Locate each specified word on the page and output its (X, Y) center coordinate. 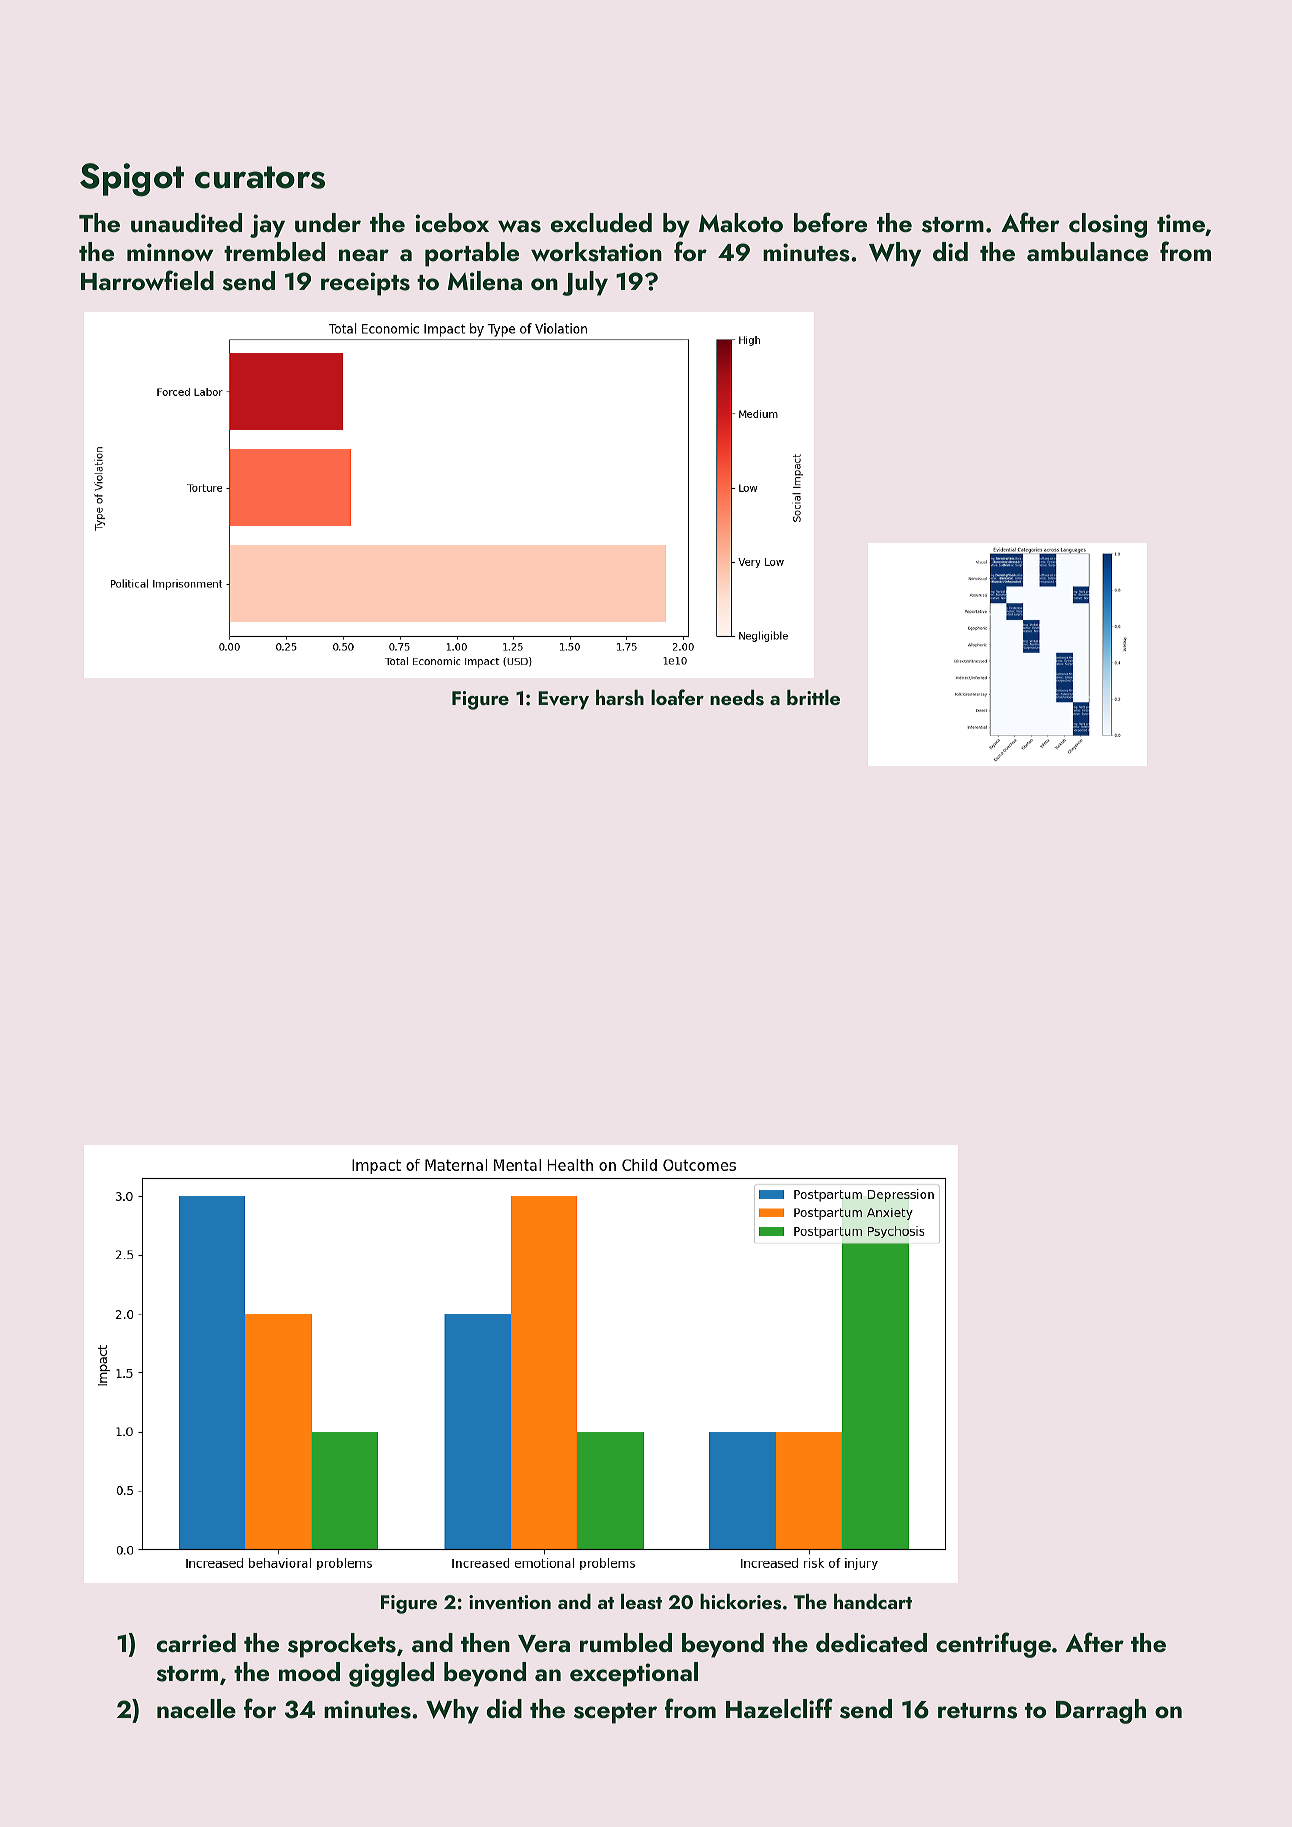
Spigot (132, 180)
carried (196, 1642)
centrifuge (993, 1645)
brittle (813, 697)
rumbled (626, 1642)
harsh (620, 698)
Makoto (741, 222)
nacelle (196, 1708)
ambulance (1087, 252)
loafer (677, 697)
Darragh (1101, 1711)
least (641, 1602)
